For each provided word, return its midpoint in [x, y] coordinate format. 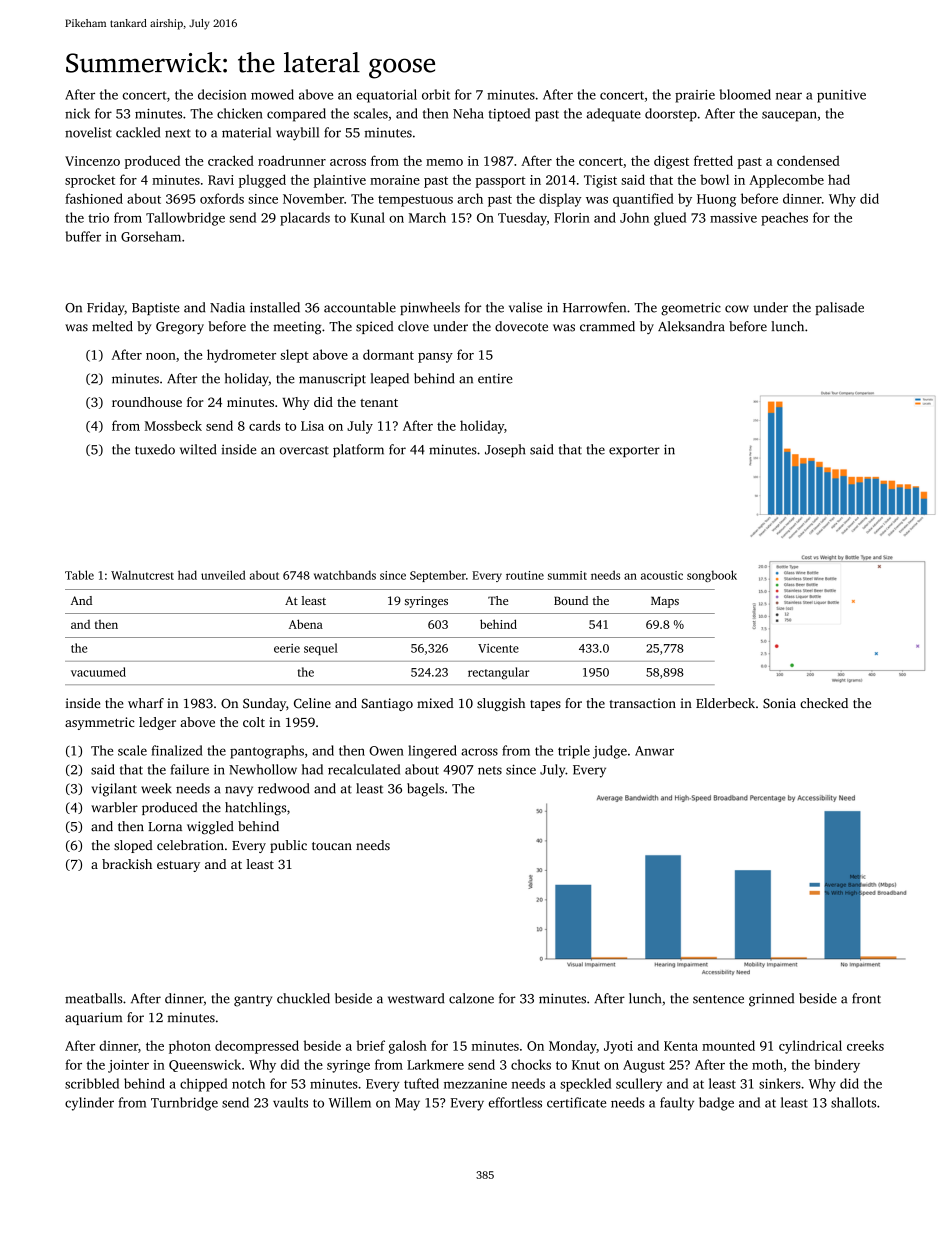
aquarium [93, 1018]
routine [525, 575]
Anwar [654, 751]
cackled [138, 132]
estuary [178, 866]
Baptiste [155, 309]
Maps [665, 602]
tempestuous [415, 201]
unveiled [223, 575]
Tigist [600, 181]
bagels [425, 790]
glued [670, 219]
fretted [713, 160]
